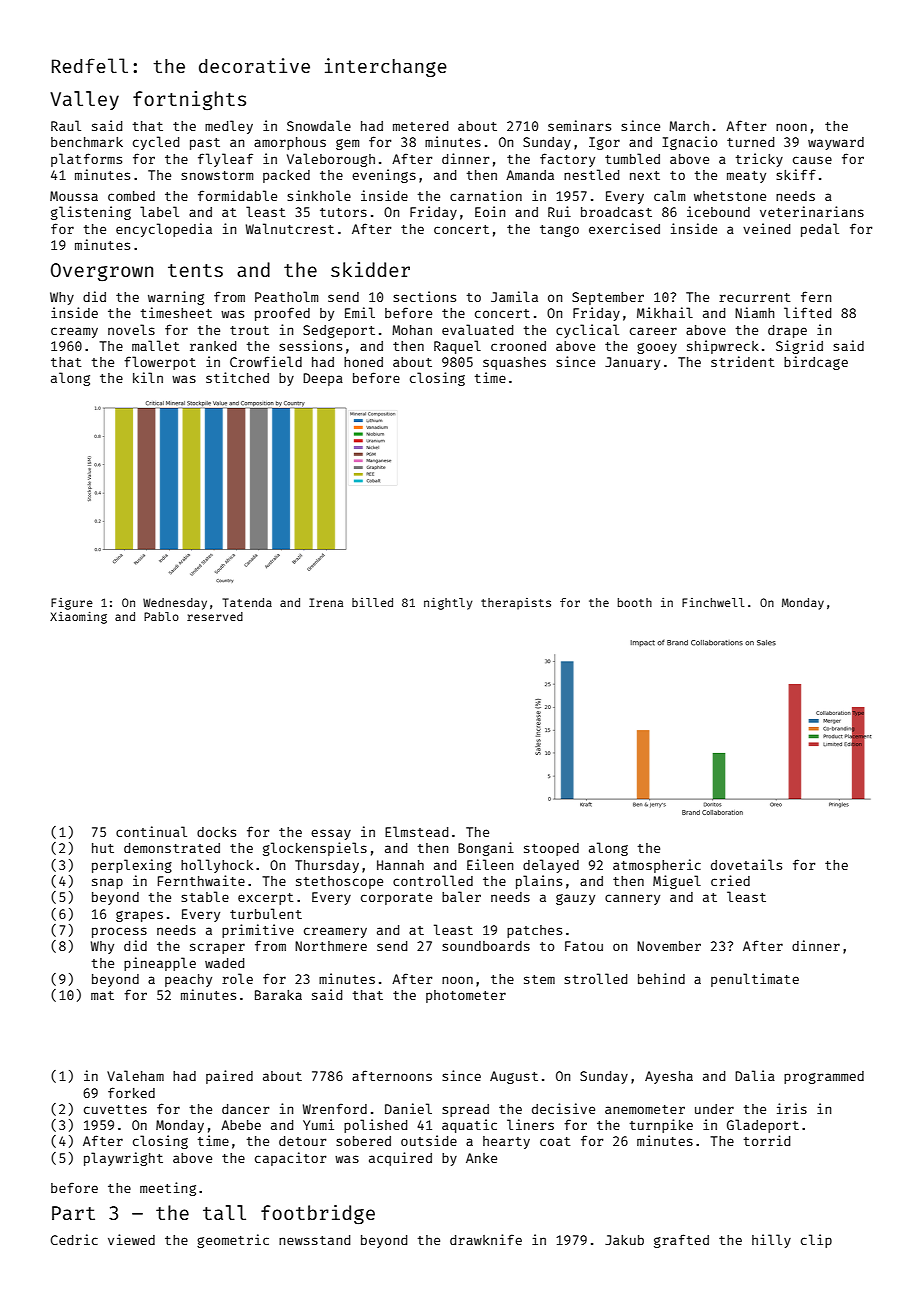 Image resolution: width=924 pixels, height=1308 pixels. I want to click on fortnights, so click(189, 101).
